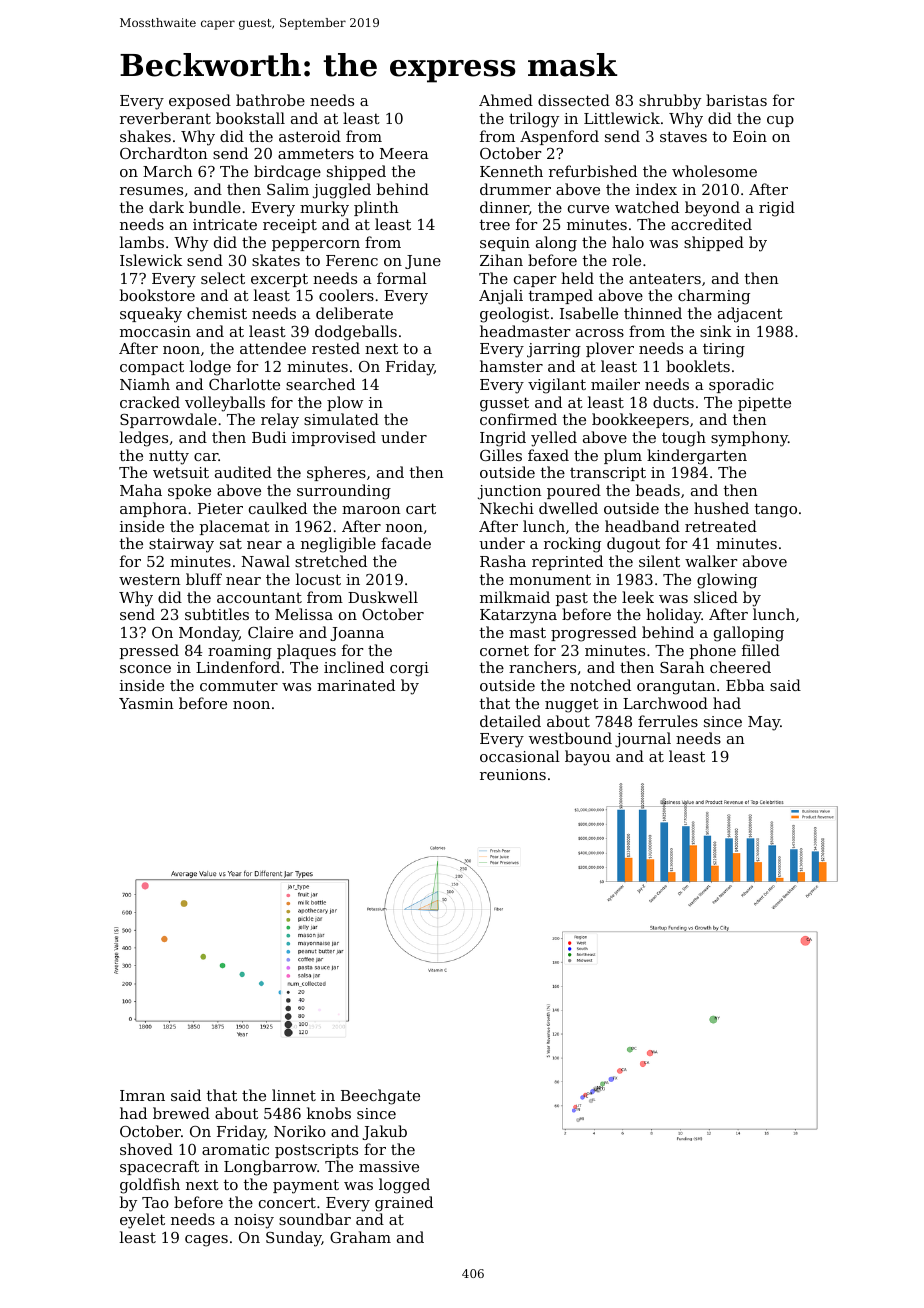 This image has height=1308, width=924. I want to click on exposed, so click(200, 101).
